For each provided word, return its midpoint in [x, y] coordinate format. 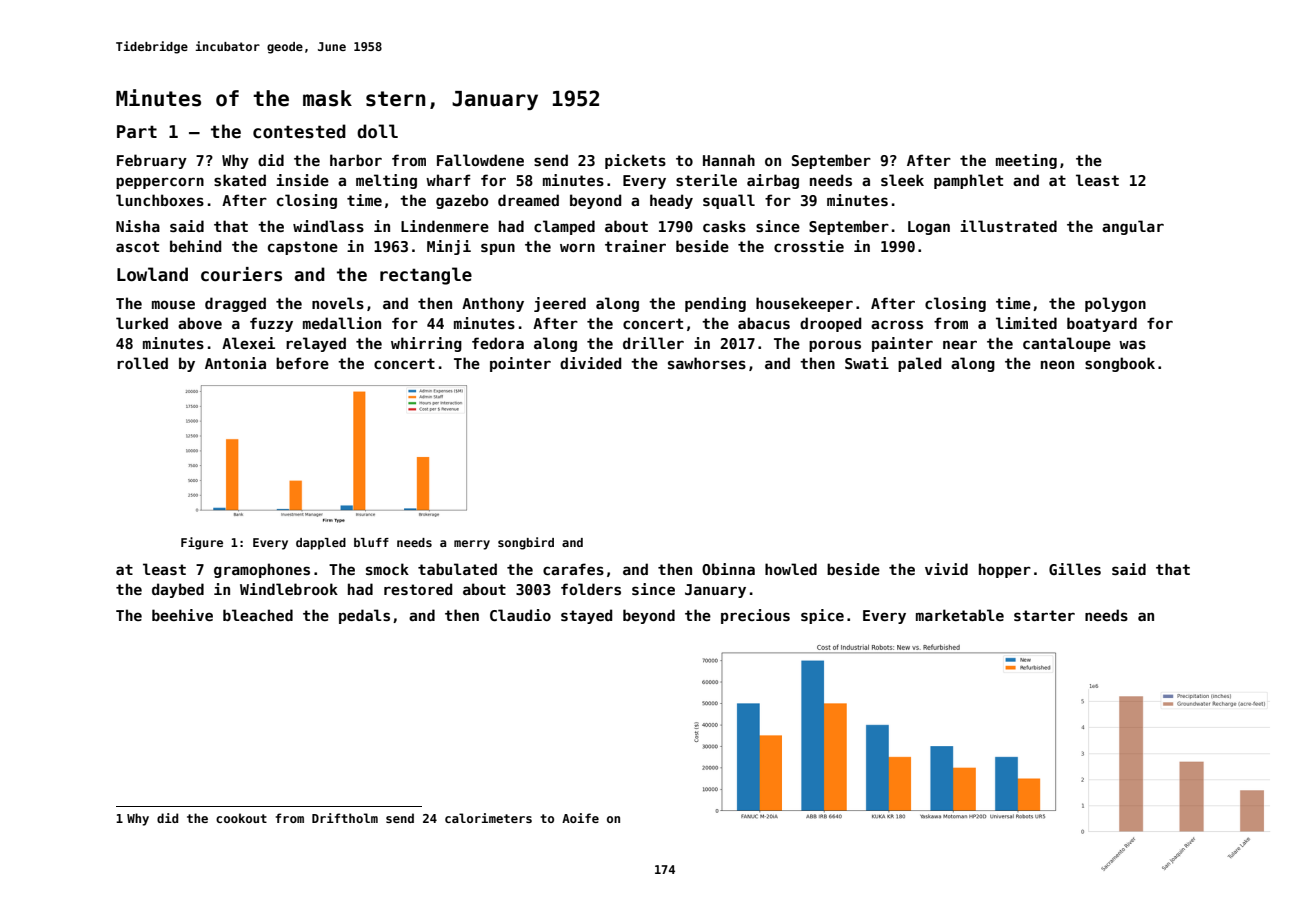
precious [755, 616]
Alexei [248, 343]
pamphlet [968, 181]
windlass [328, 226]
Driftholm [345, 818]
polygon [1115, 304]
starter [1044, 615]
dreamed [528, 200]
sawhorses [707, 363]
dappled [321, 544]
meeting [1026, 161]
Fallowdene [480, 160]
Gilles [1075, 569]
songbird [526, 543]
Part [137, 132]
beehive [182, 615]
